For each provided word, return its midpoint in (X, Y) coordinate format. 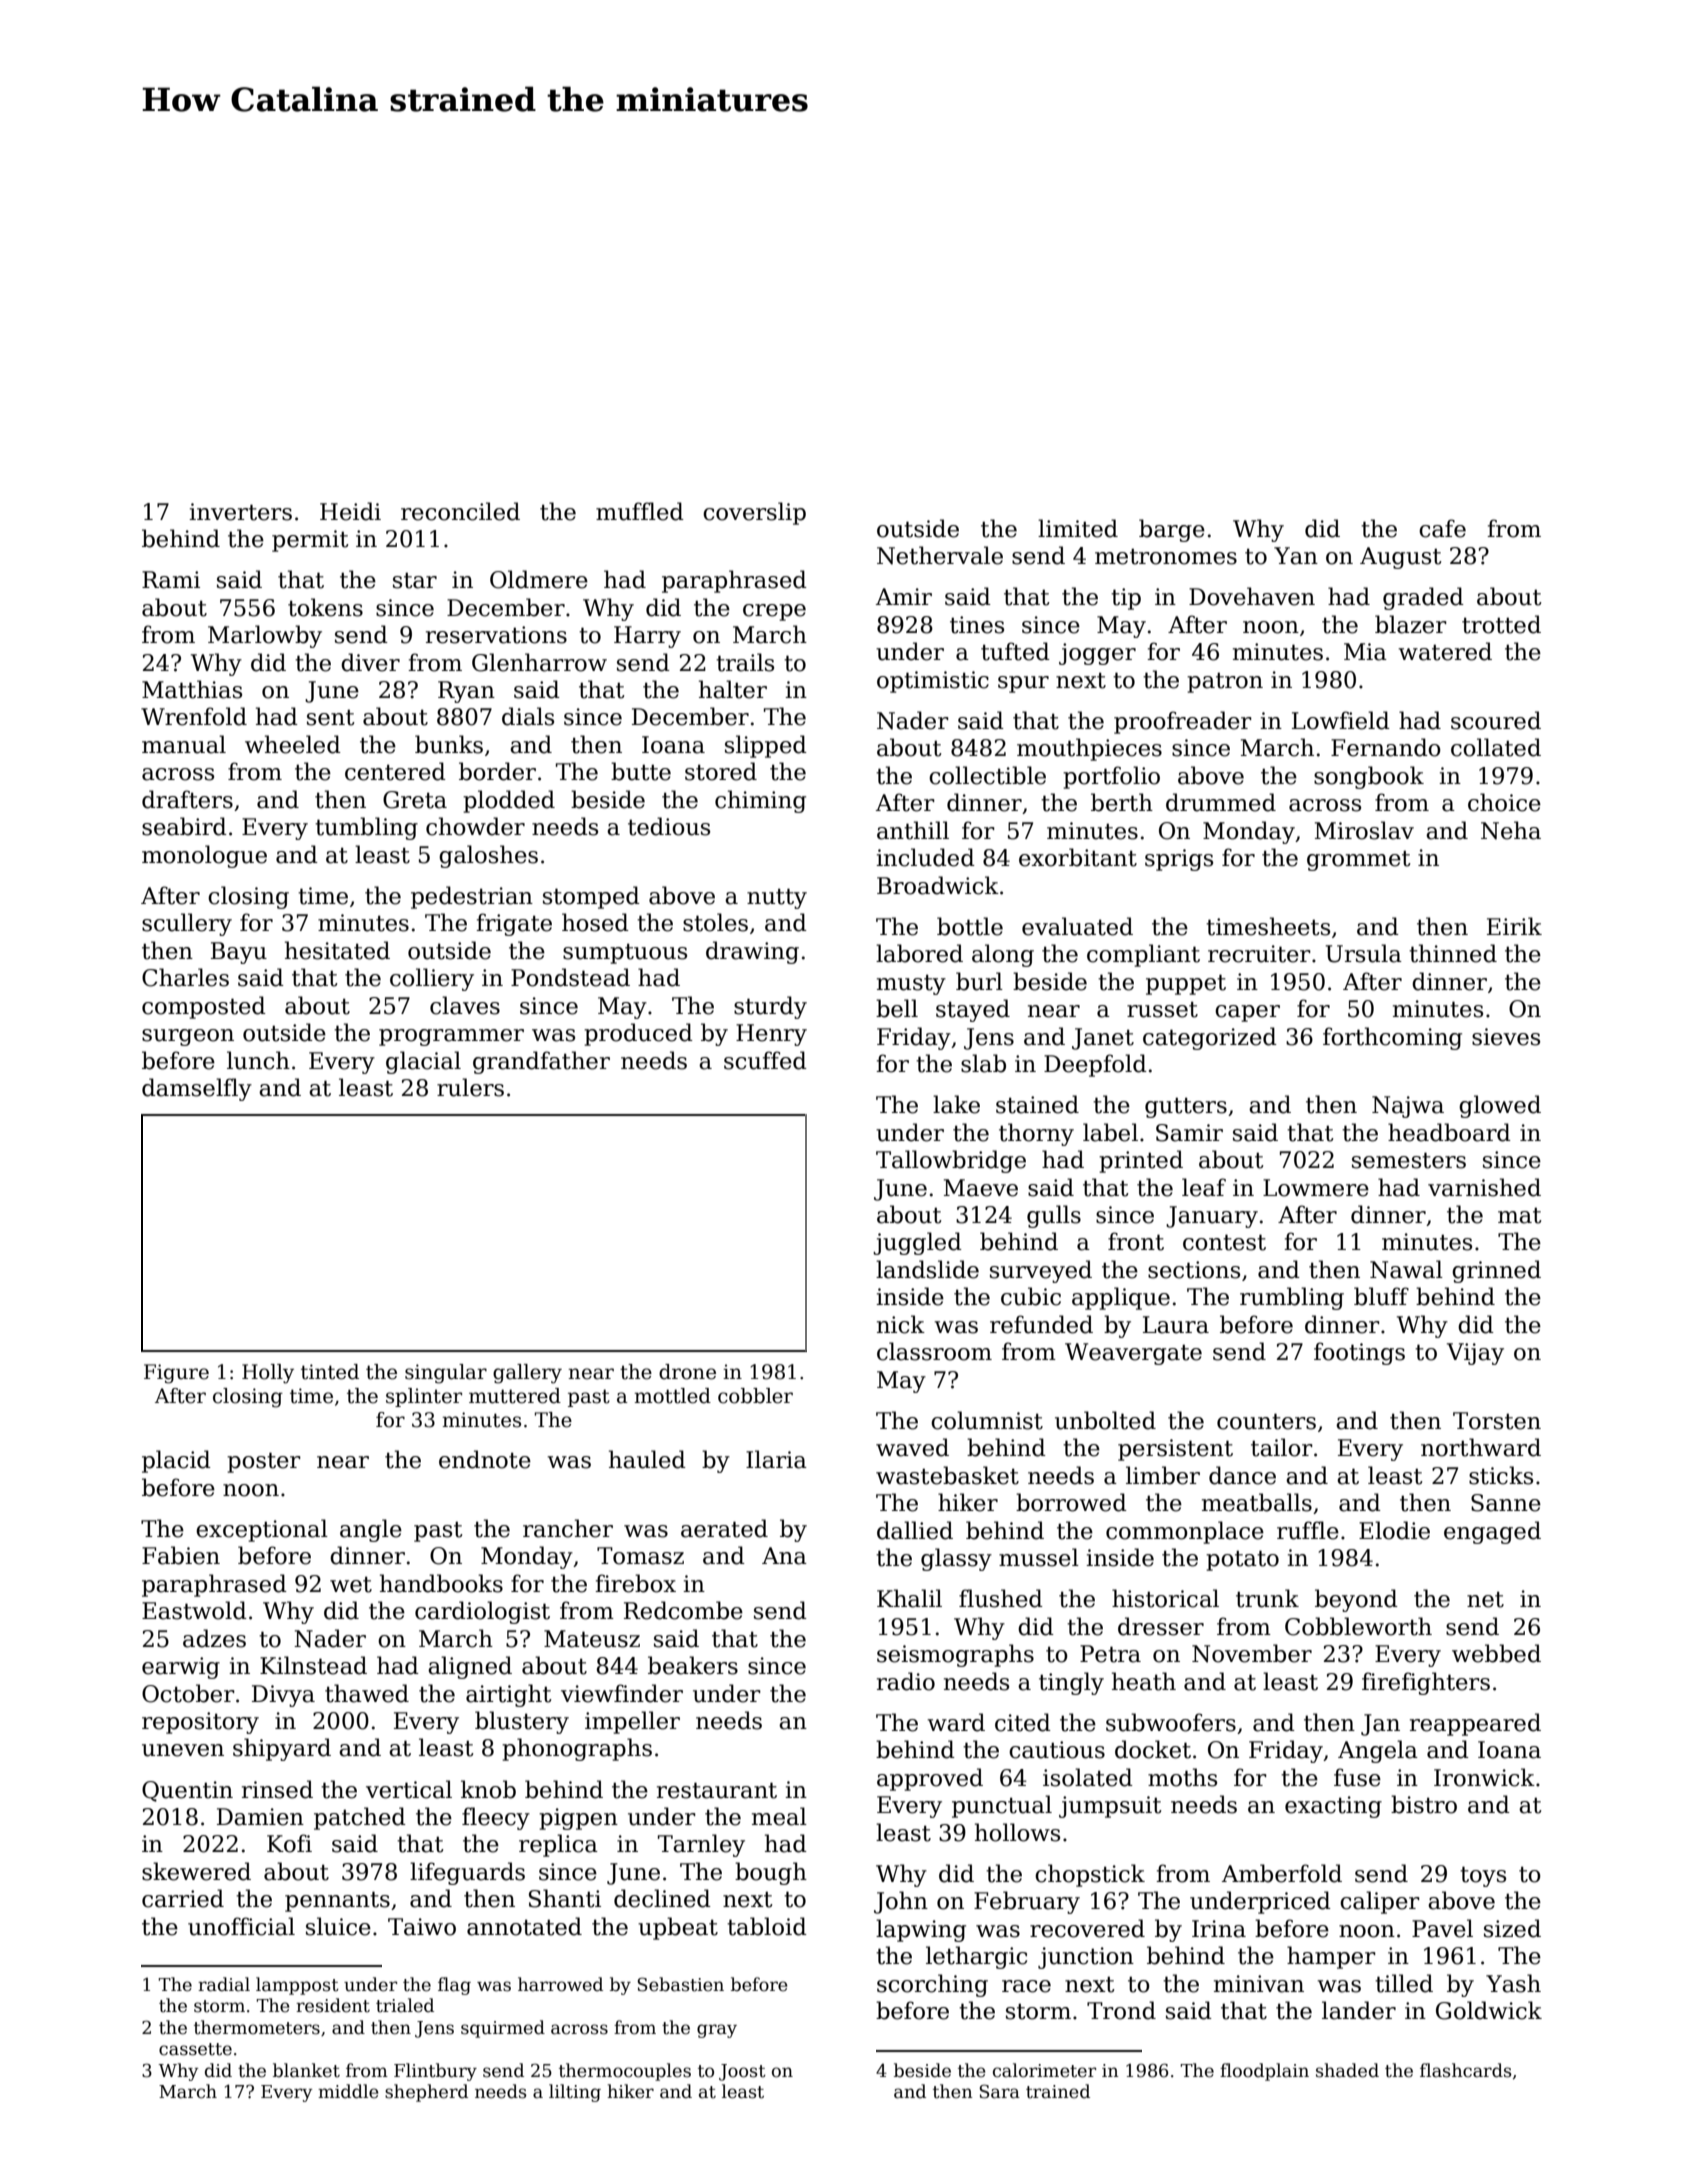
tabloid (767, 1926)
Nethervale (940, 555)
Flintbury (435, 2072)
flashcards (1466, 2070)
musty (911, 984)
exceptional (262, 1530)
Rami (171, 580)
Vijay (1475, 1354)
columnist (987, 1420)
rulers (470, 1087)
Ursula (1364, 953)
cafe (1442, 528)
